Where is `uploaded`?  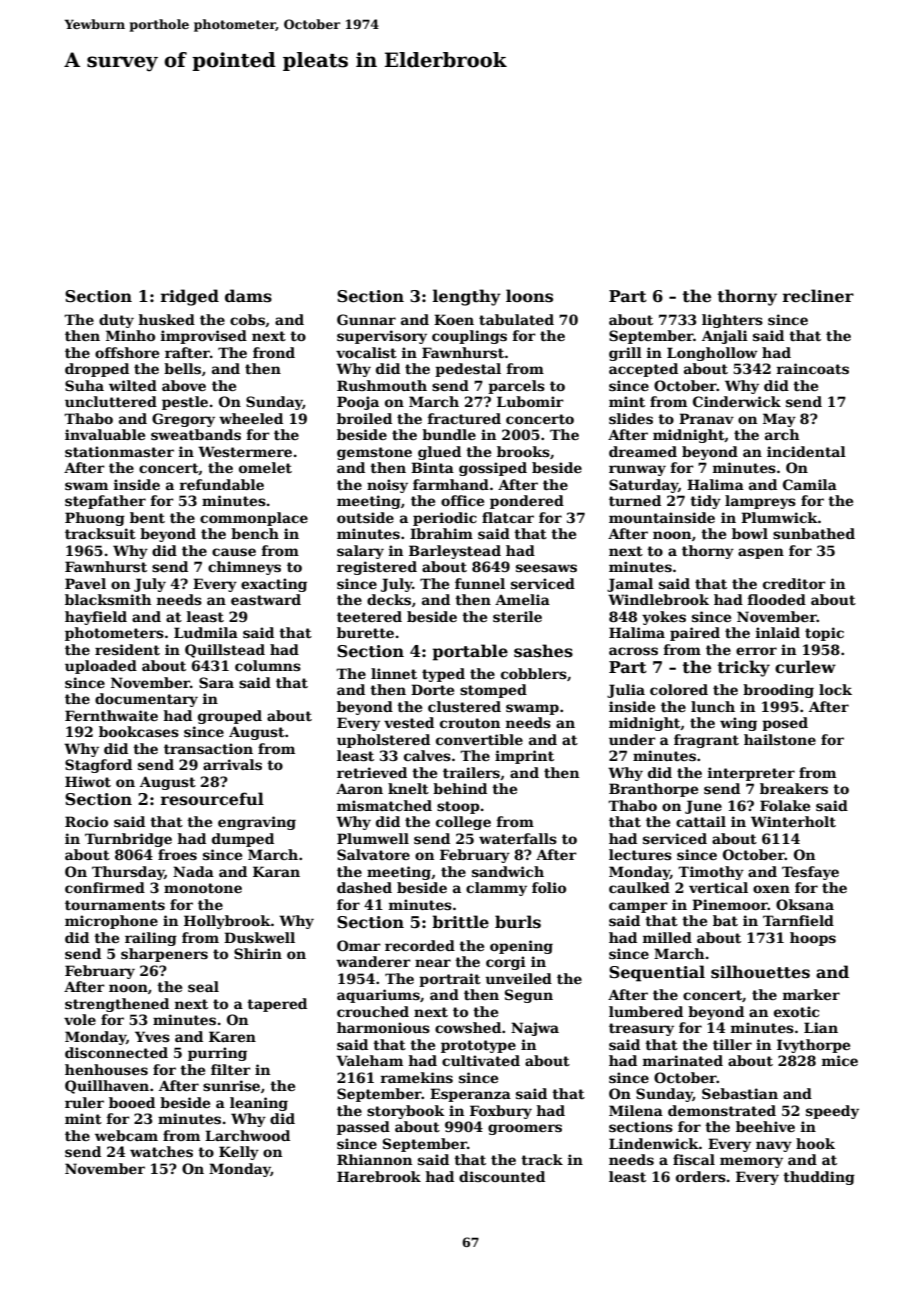
uploaded is located at coordinates (101, 667).
